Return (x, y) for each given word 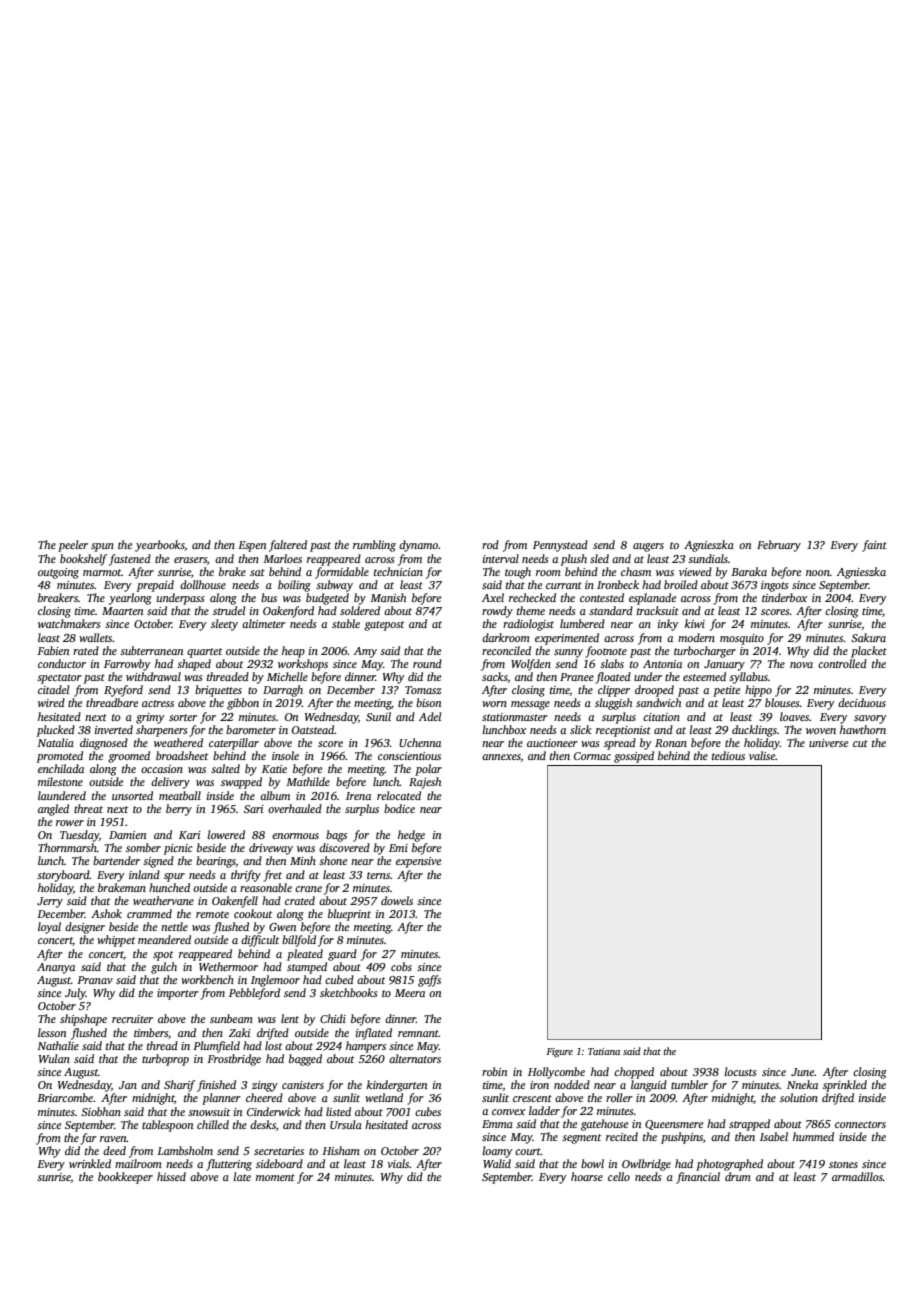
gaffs (429, 981)
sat (257, 572)
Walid (497, 1163)
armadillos (857, 1176)
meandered (164, 939)
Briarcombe (65, 1097)
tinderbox (784, 597)
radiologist (528, 625)
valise (762, 755)
